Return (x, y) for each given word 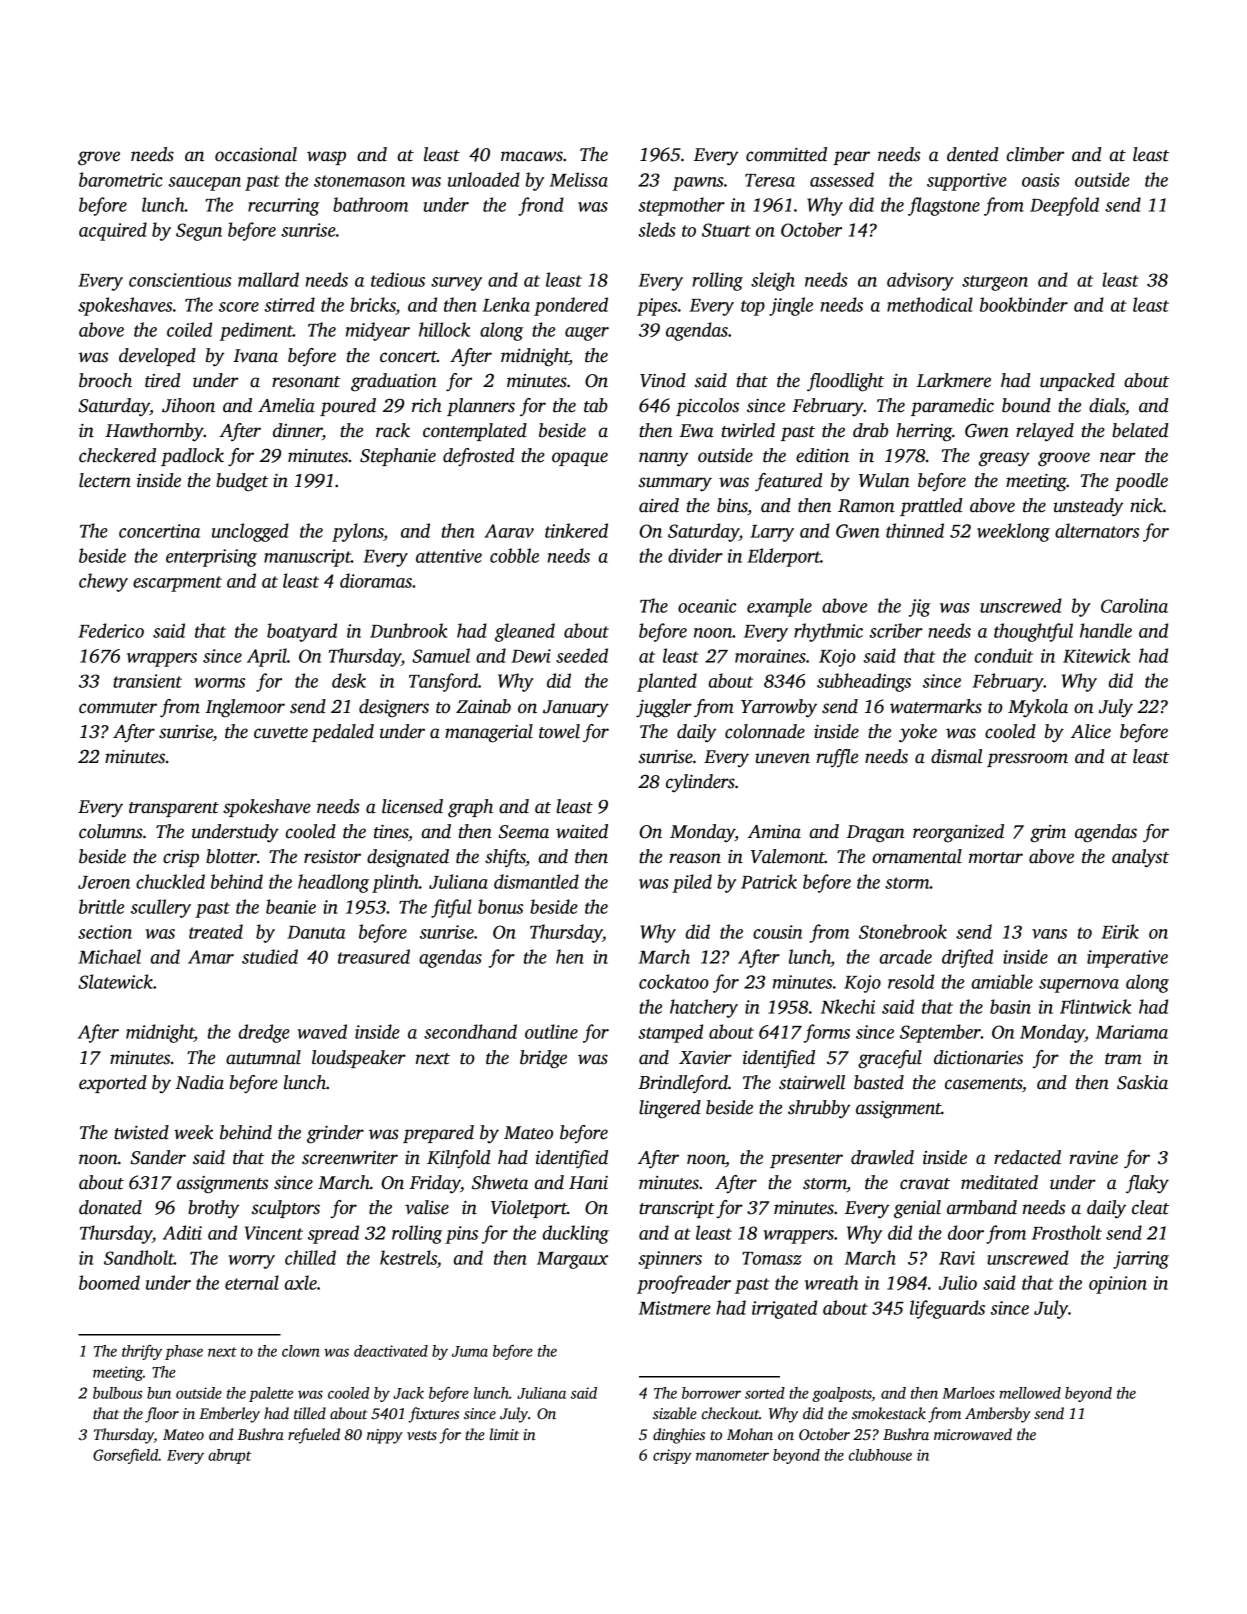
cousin (777, 932)
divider (695, 555)
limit (504, 1434)
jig (920, 608)
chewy (103, 582)
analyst (1140, 858)
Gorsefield (126, 1456)
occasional (256, 154)
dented (972, 154)
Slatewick (115, 981)
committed (786, 154)
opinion (1118, 1285)
